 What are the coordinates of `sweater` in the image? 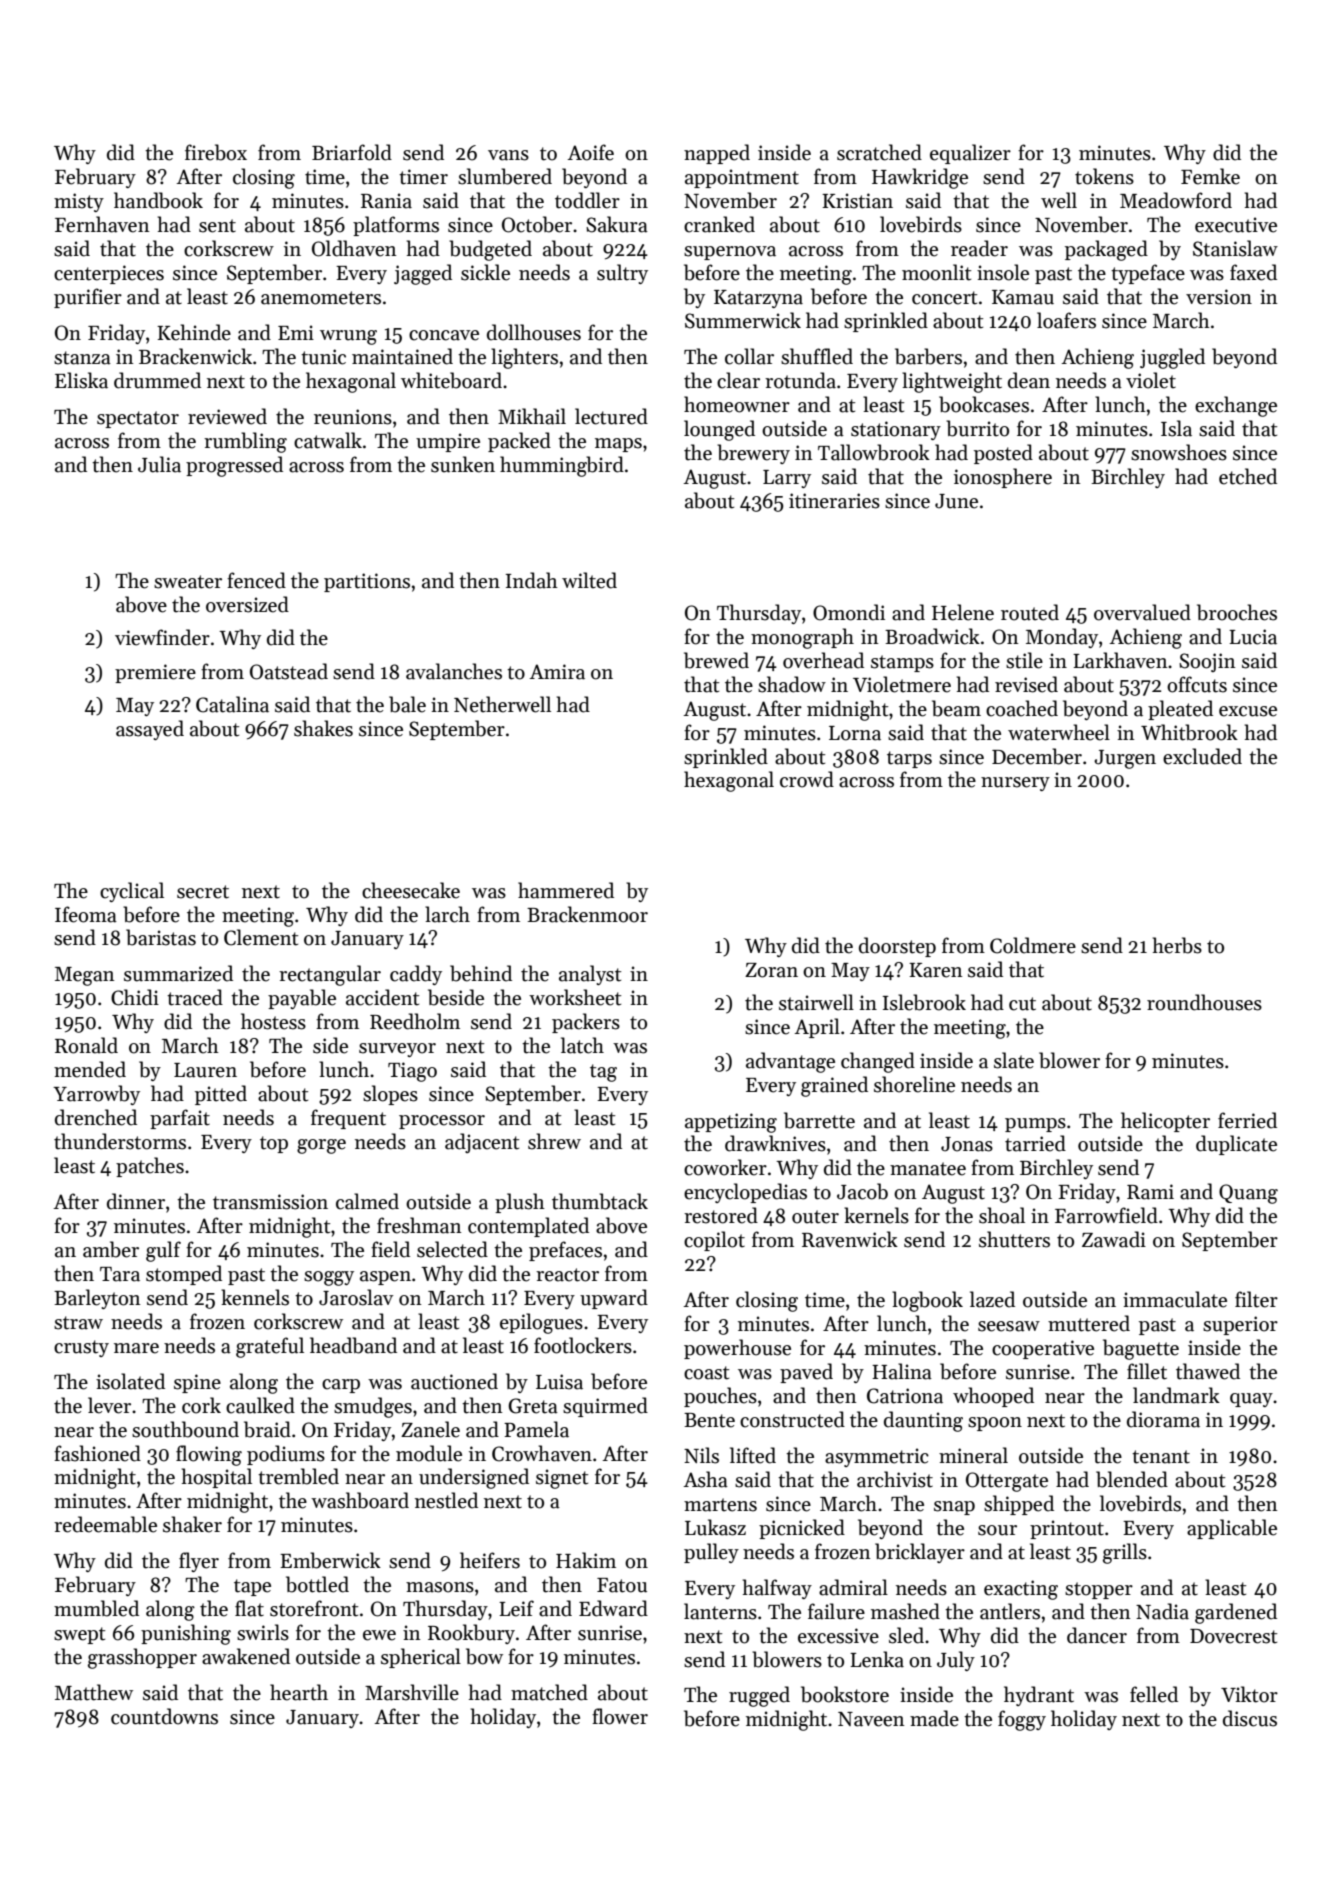 It's located at (188, 582).
